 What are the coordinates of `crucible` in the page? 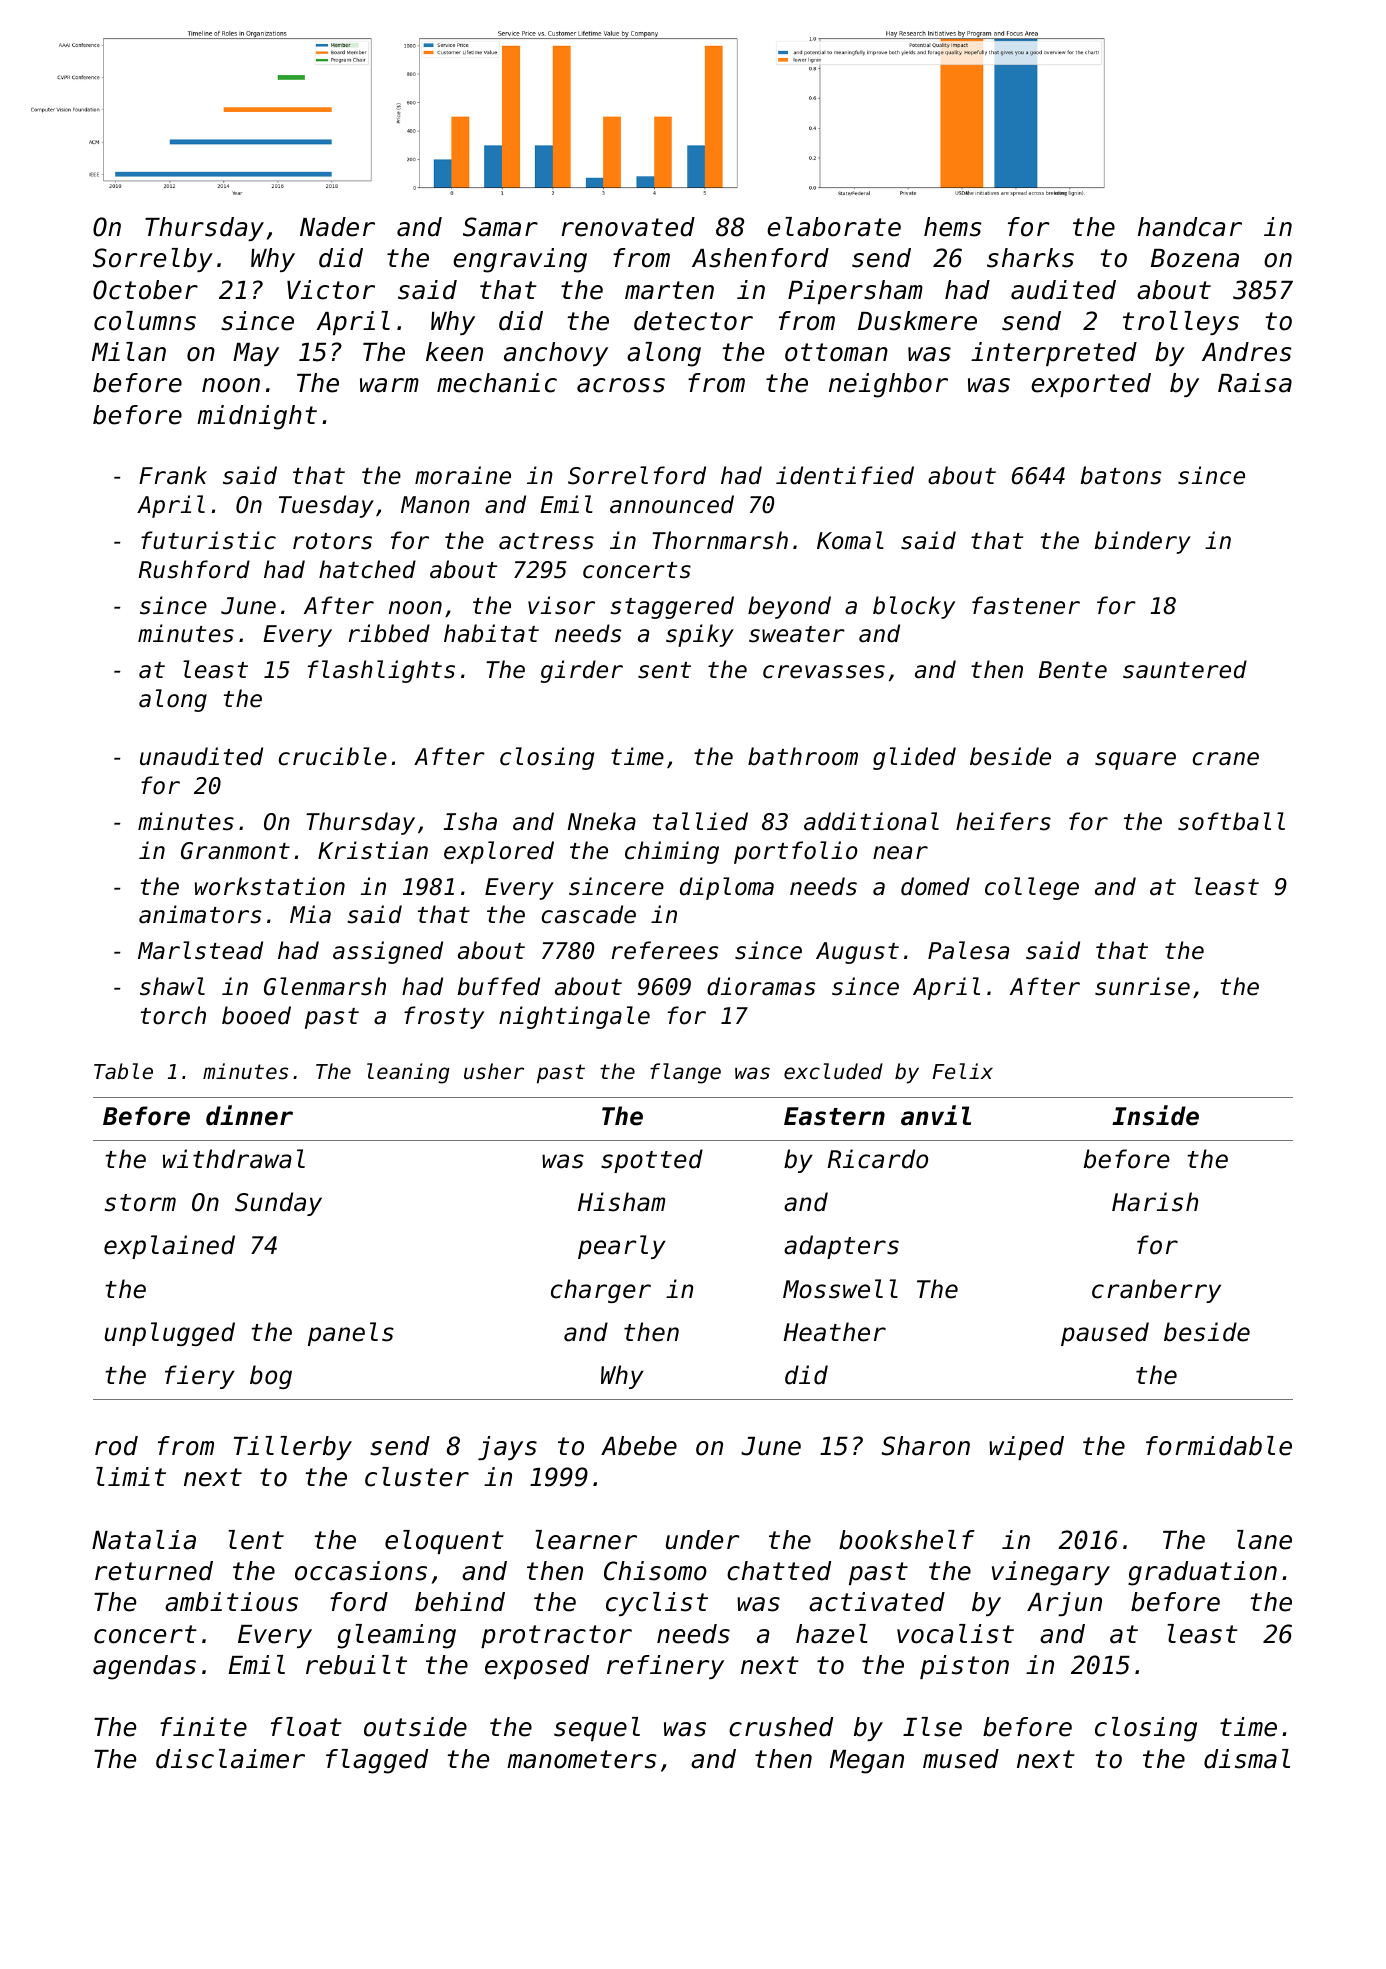 It's located at (333, 756).
